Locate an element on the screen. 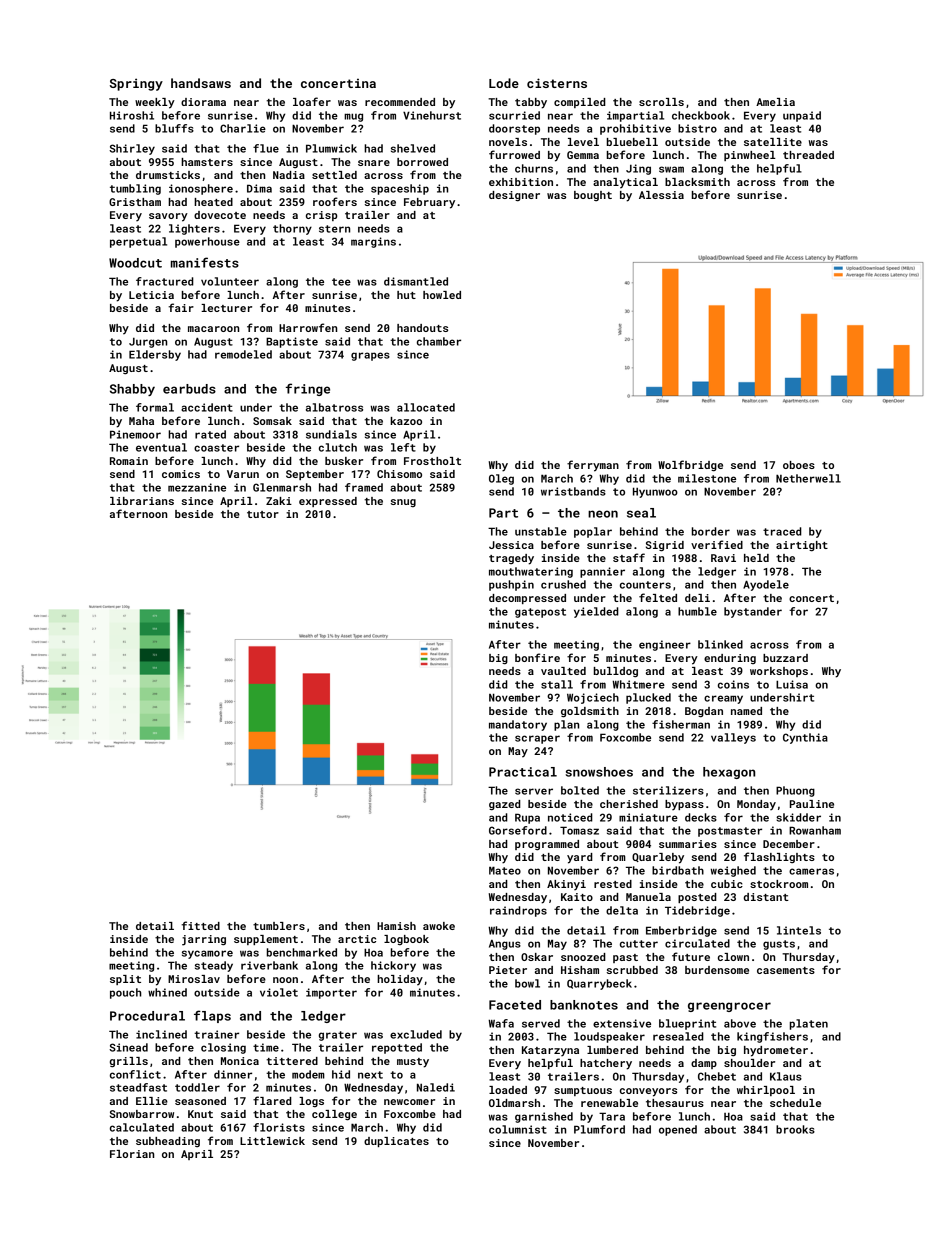  comics is located at coordinates (181, 474).
